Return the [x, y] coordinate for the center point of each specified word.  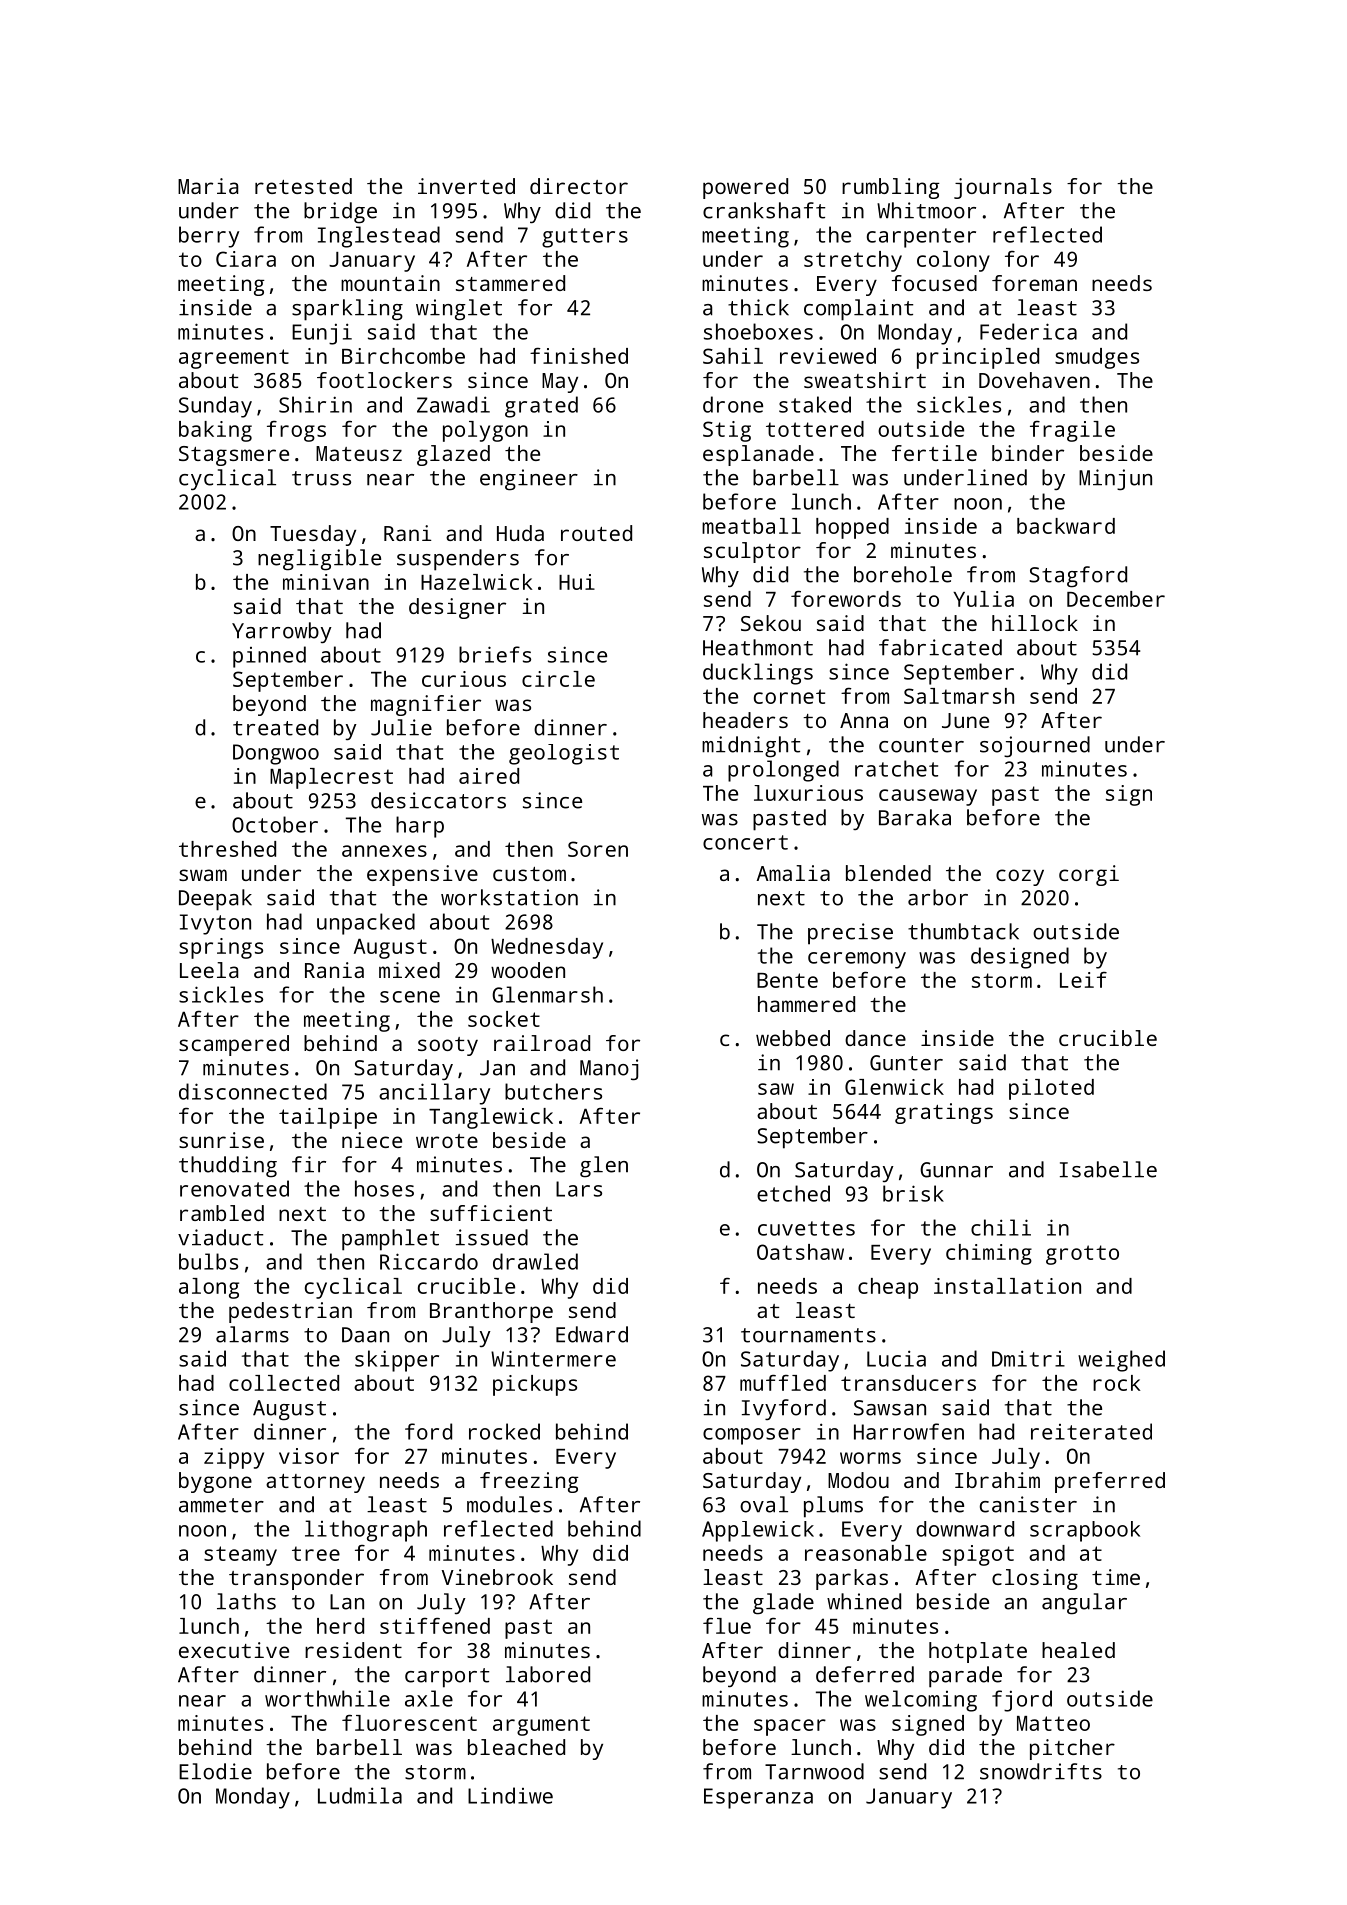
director [579, 186]
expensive [422, 875]
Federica [1028, 331]
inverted [466, 186]
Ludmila [360, 1795]
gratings [944, 1113]
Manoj [609, 1070]
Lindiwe [510, 1795]
